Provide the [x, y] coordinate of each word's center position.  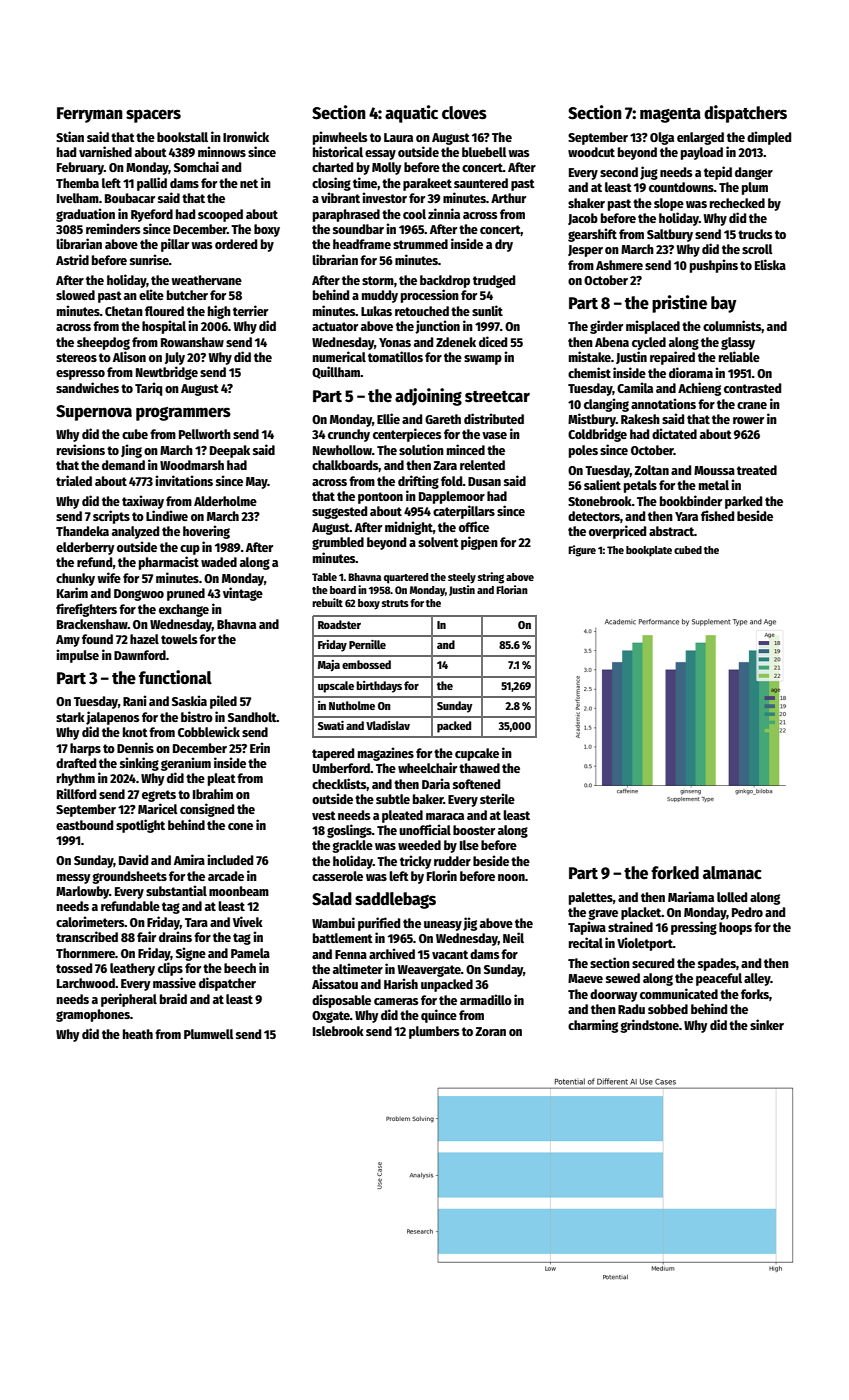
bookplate [649, 551]
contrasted [752, 388]
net [249, 183]
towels [179, 639]
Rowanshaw [192, 342]
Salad [332, 899]
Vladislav [388, 725]
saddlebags [395, 900]
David [133, 859]
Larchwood [86, 983]
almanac [732, 873]
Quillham [336, 372]
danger [754, 173]
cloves [464, 113]
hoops [735, 928]
